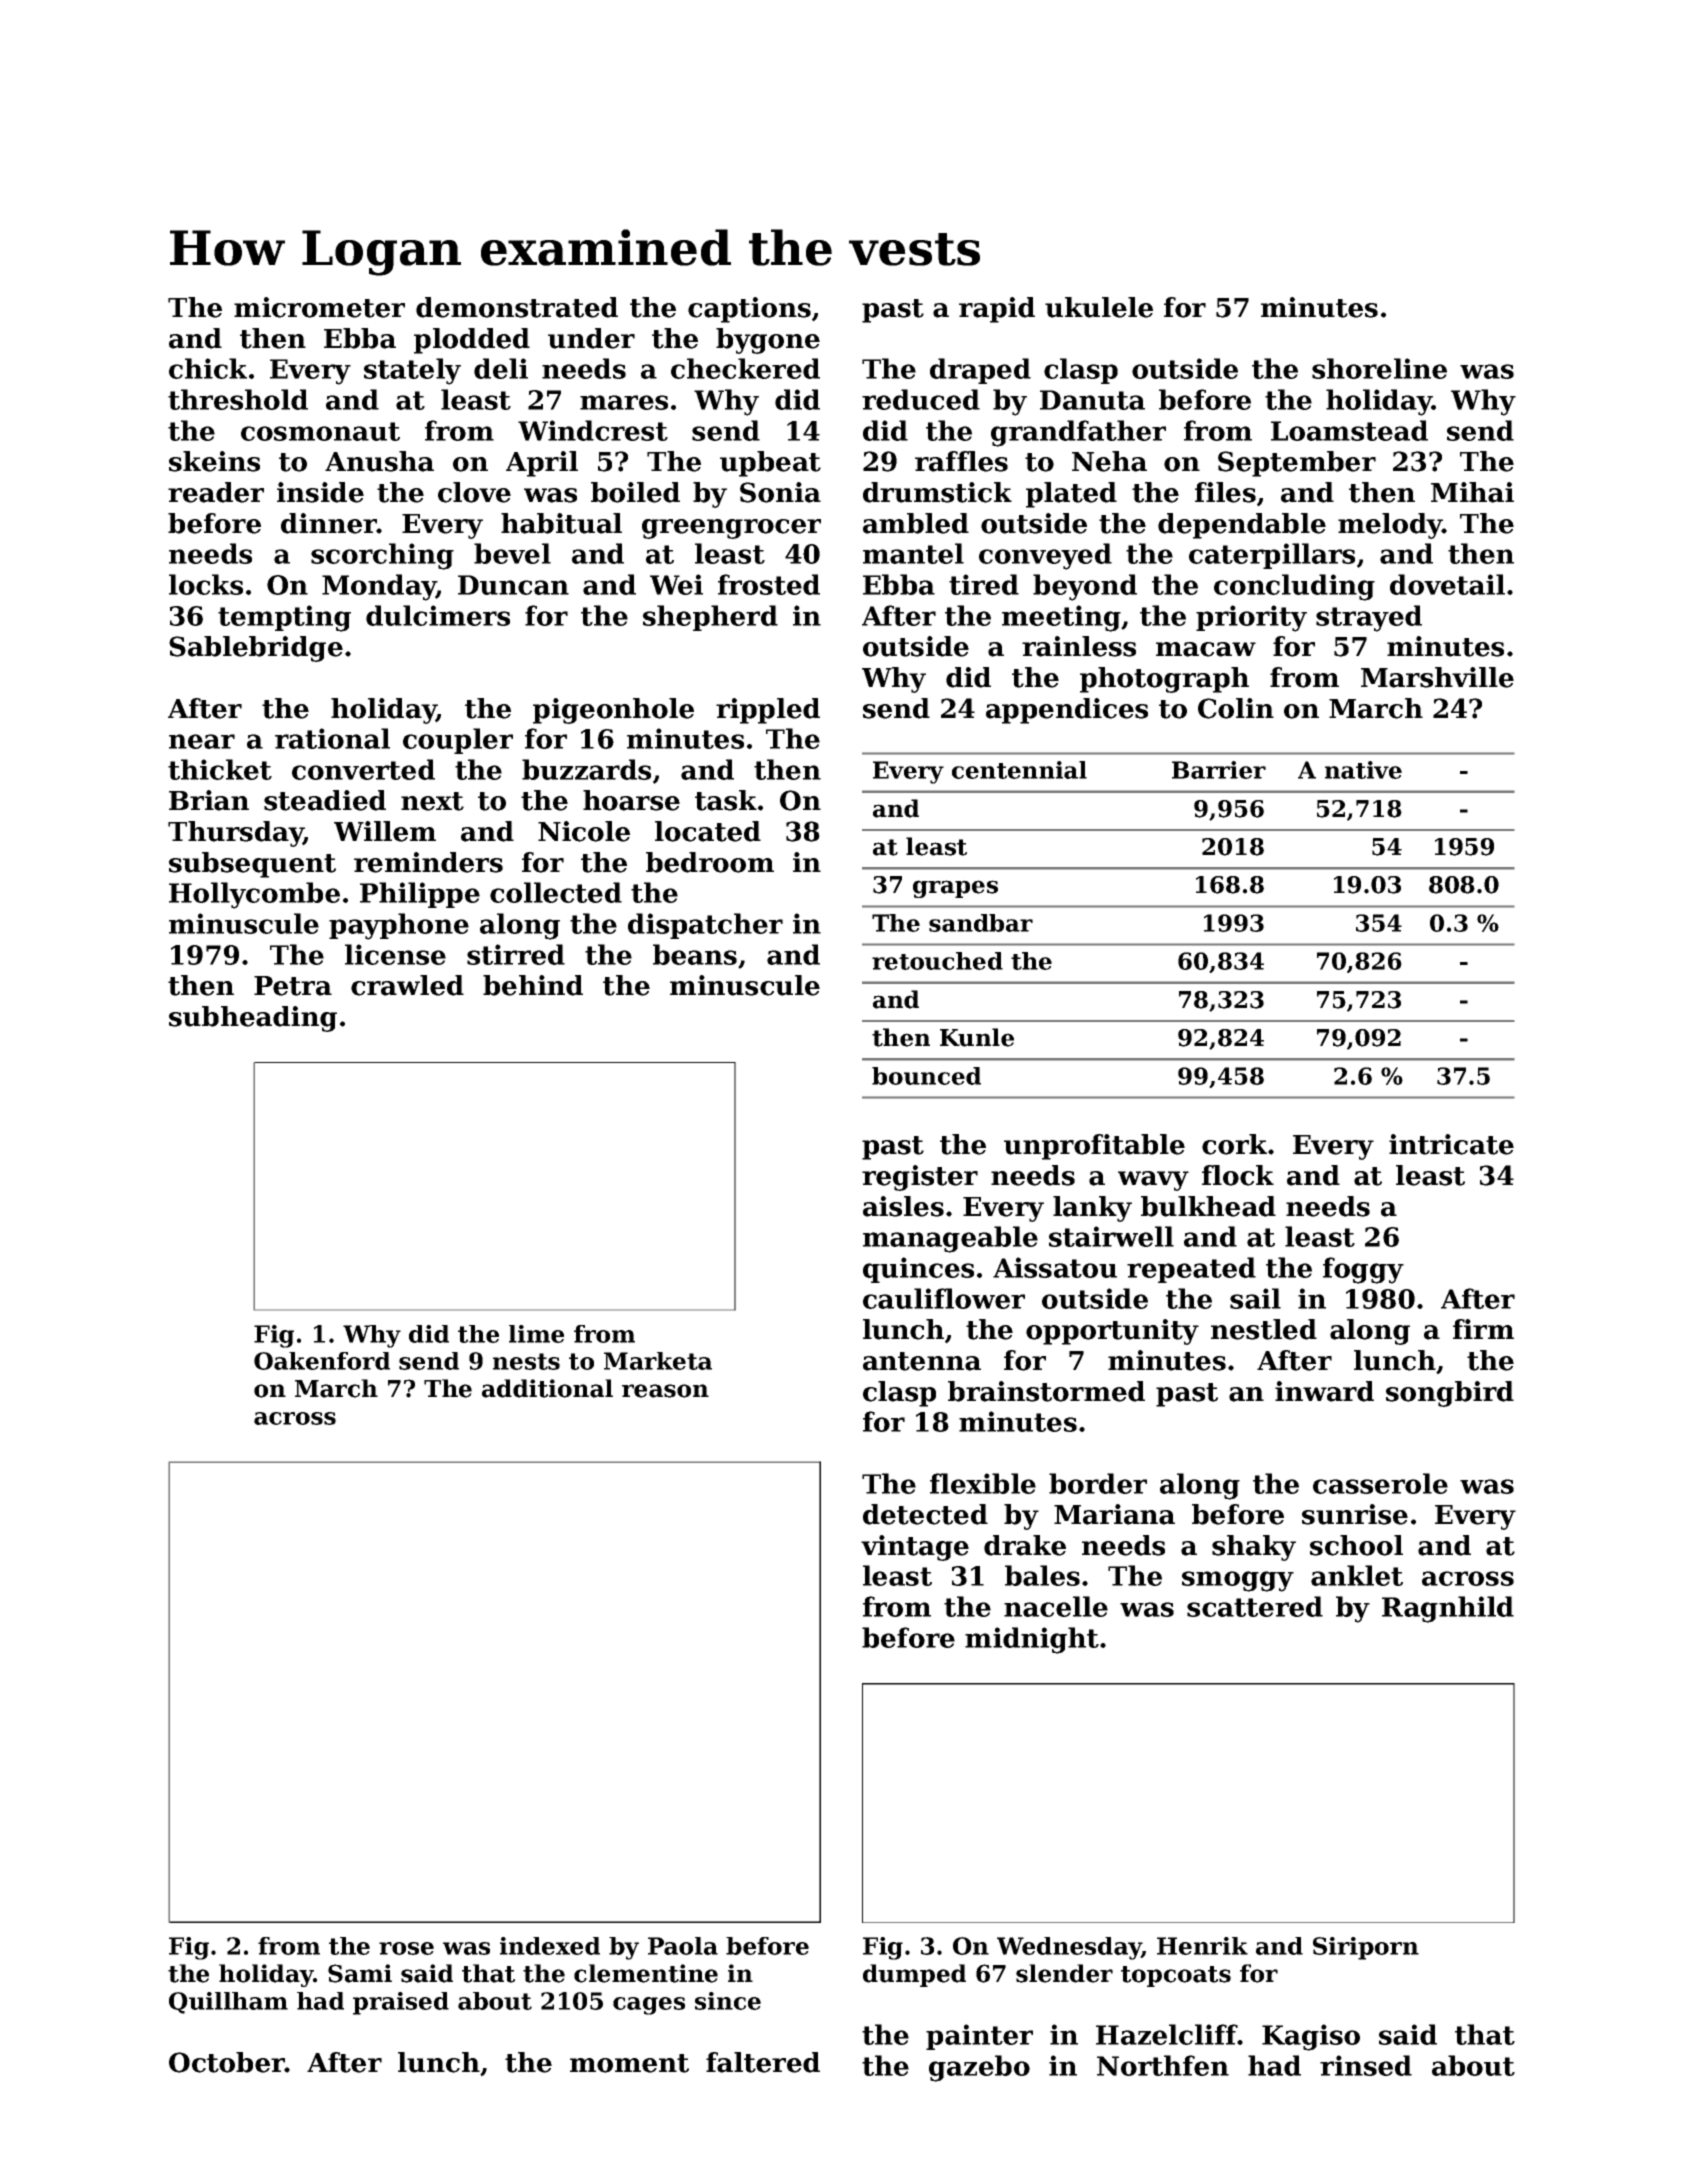  Describe the element at coordinates (1067, 711) in the image. I see `appendices` at that location.
